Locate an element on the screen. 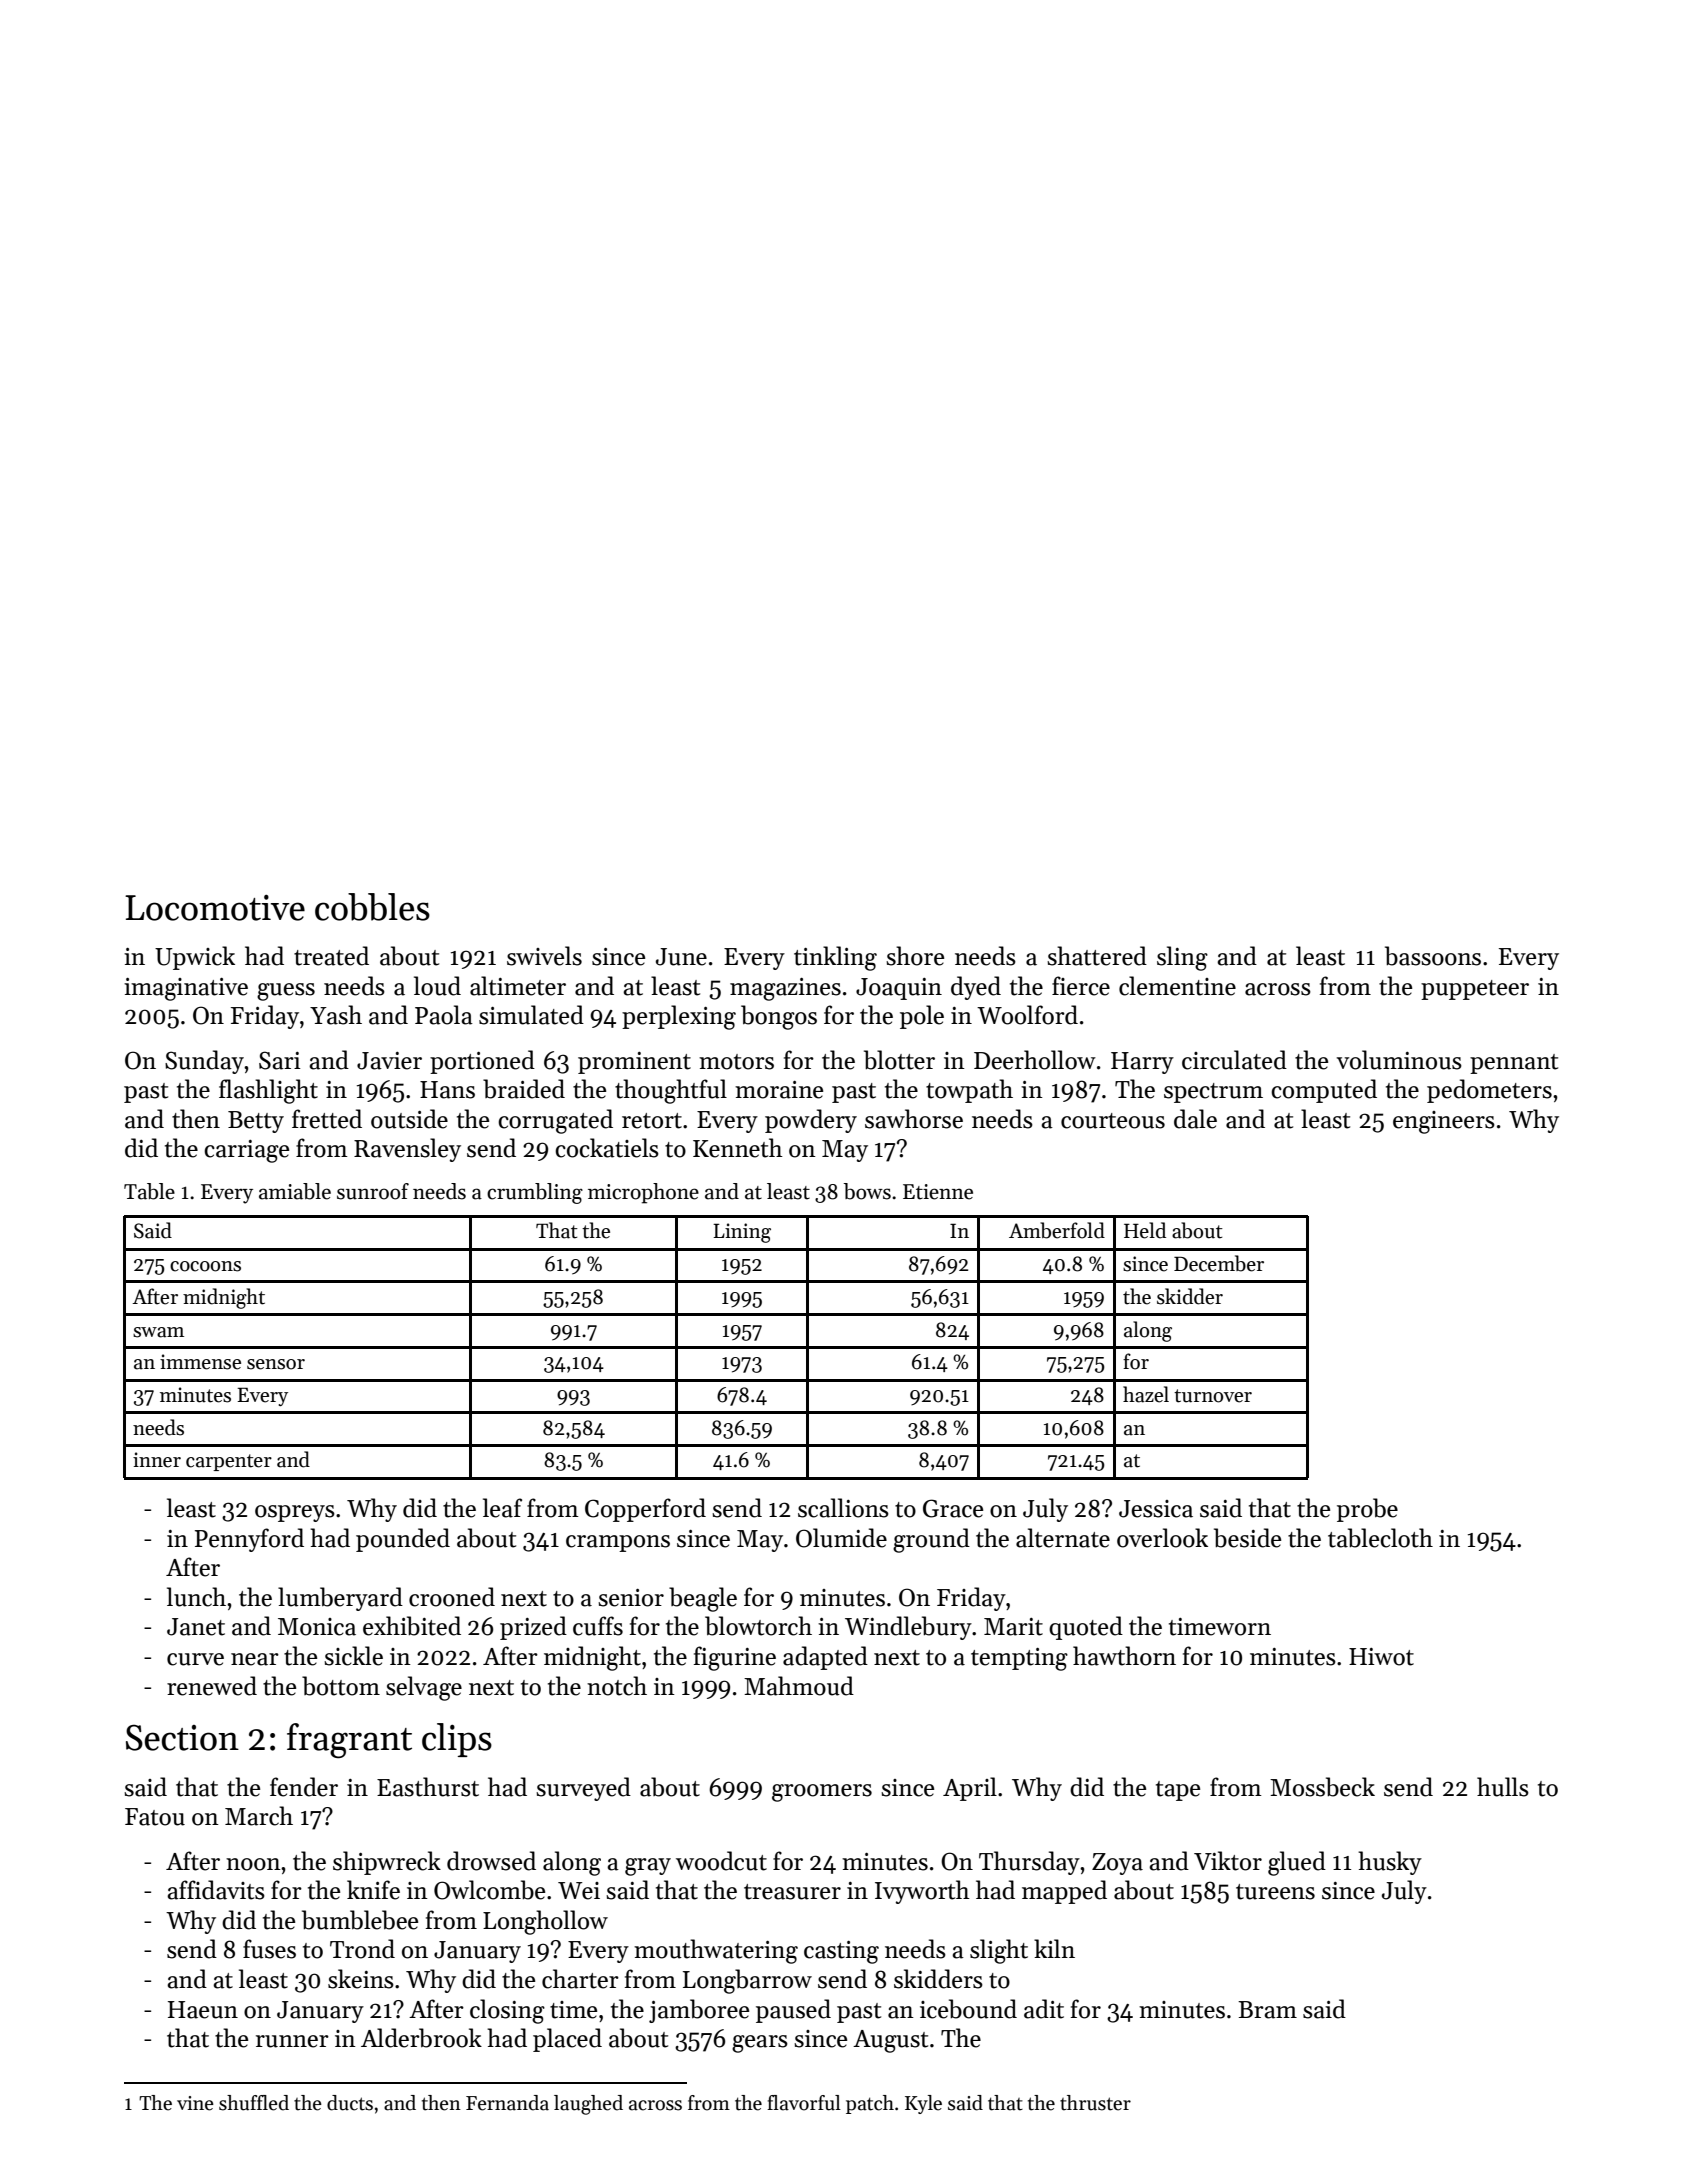  jamboree is located at coordinates (699, 2011).
